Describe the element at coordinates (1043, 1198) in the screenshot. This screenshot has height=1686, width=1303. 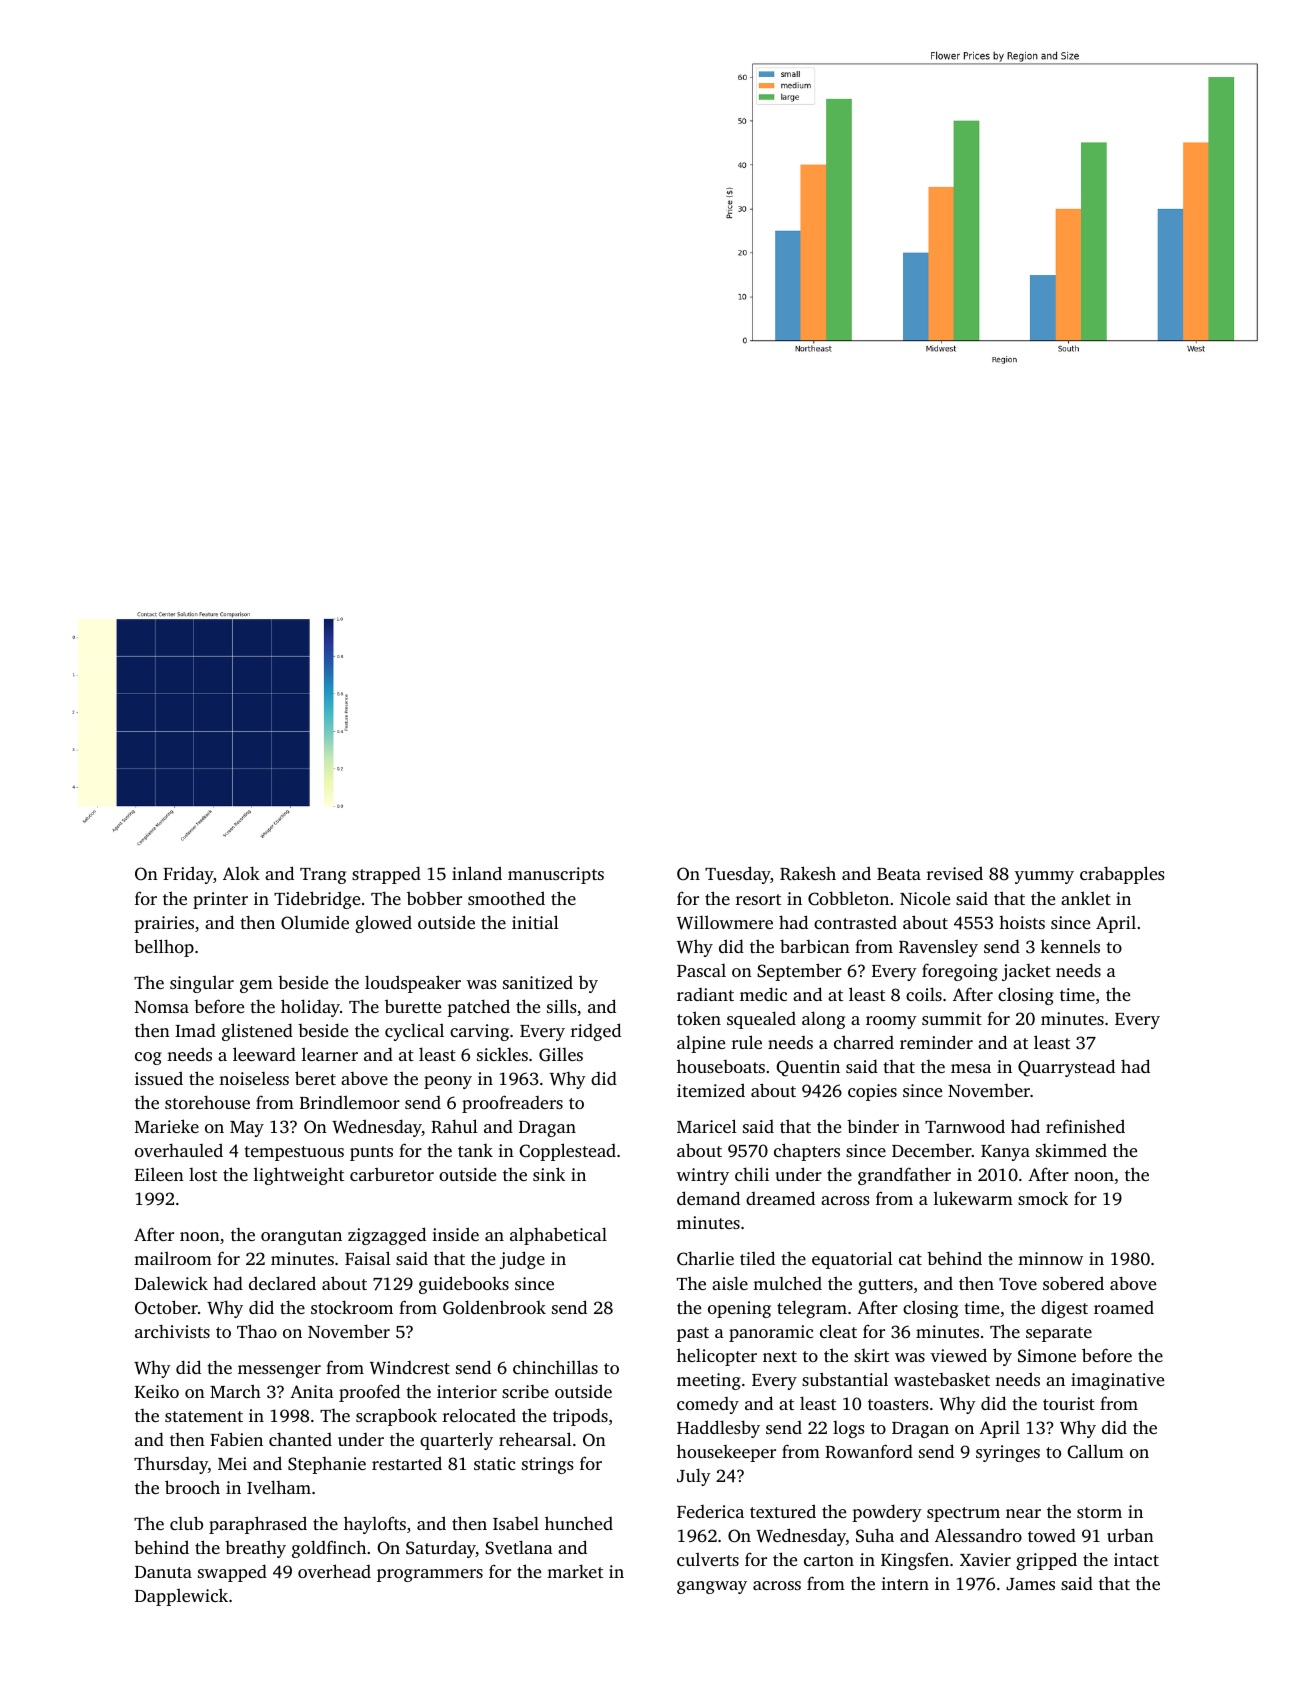
I see `smock` at that location.
